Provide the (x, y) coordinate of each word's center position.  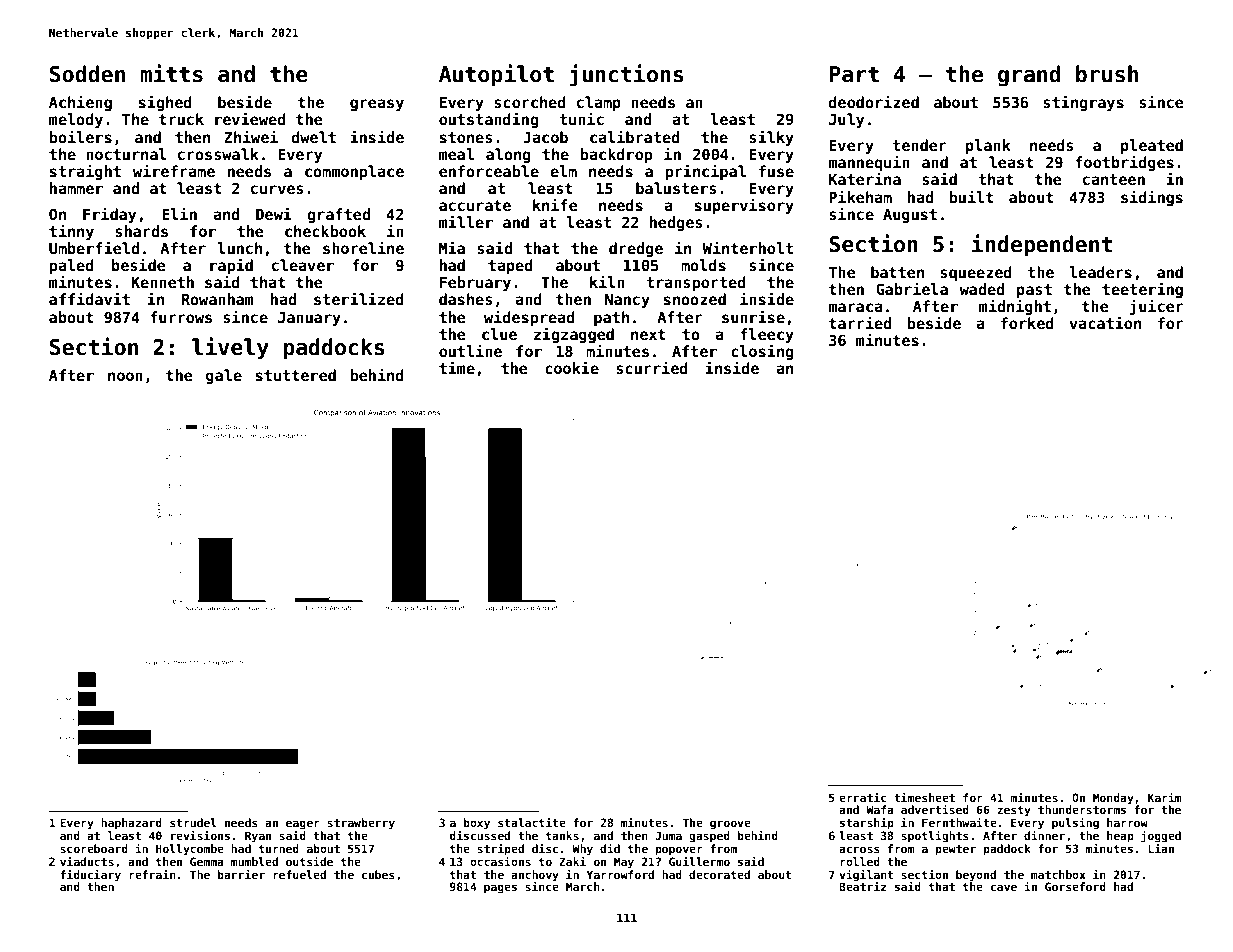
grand (1029, 76)
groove (730, 825)
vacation (1105, 322)
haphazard (131, 824)
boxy (476, 824)
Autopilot (496, 75)
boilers (80, 136)
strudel (193, 822)
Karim (1164, 797)
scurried (652, 367)
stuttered (296, 375)
